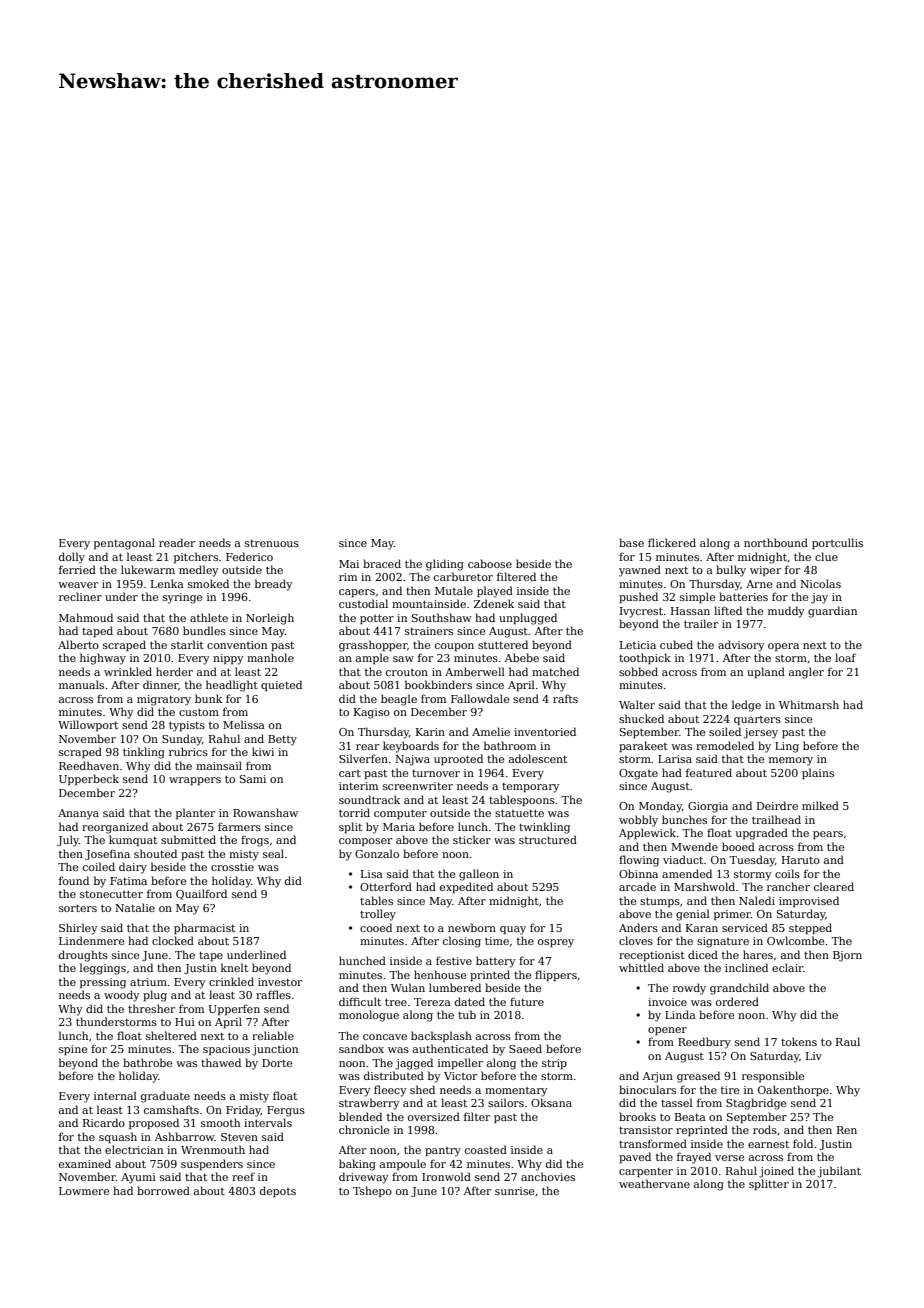 The width and height of the screenshot is (924, 1308). I want to click on Ricardo, so click(104, 1122).
